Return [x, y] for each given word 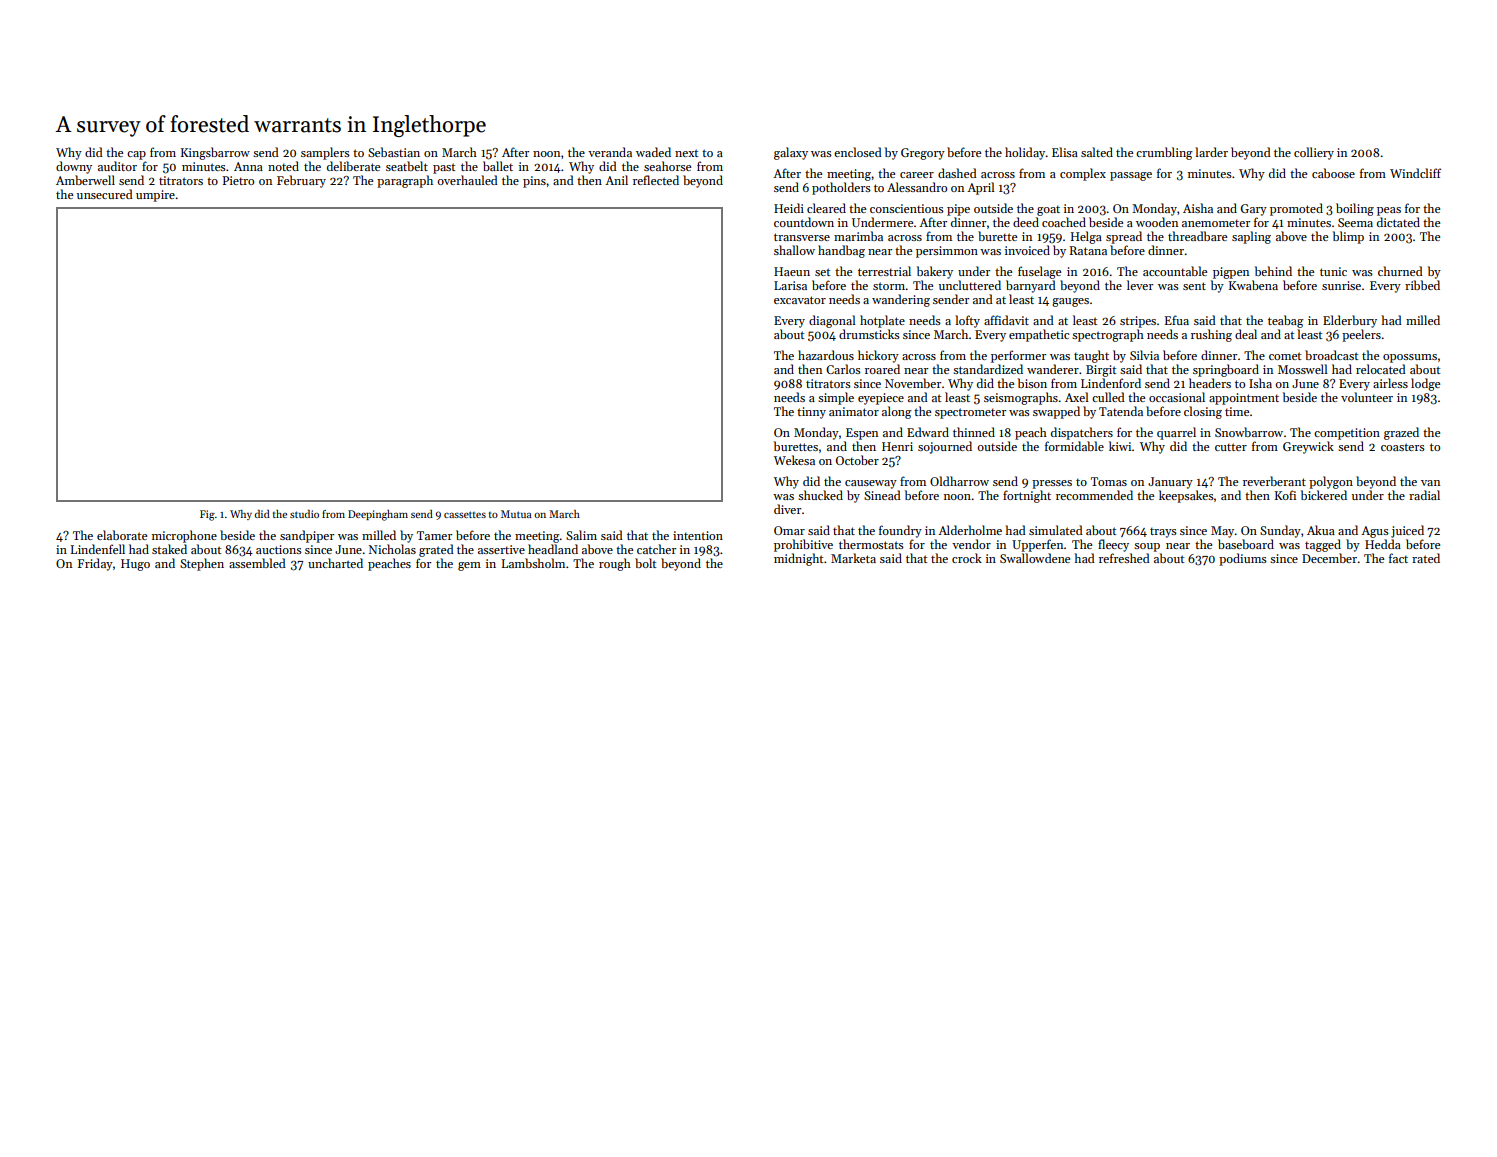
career [917, 175]
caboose [1333, 173]
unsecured [105, 194]
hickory [878, 356]
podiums [1243, 559]
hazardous [826, 355]
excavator [800, 300]
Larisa [790, 285]
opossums [1410, 358]
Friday [95, 564]
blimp [1348, 237]
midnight [798, 559]
